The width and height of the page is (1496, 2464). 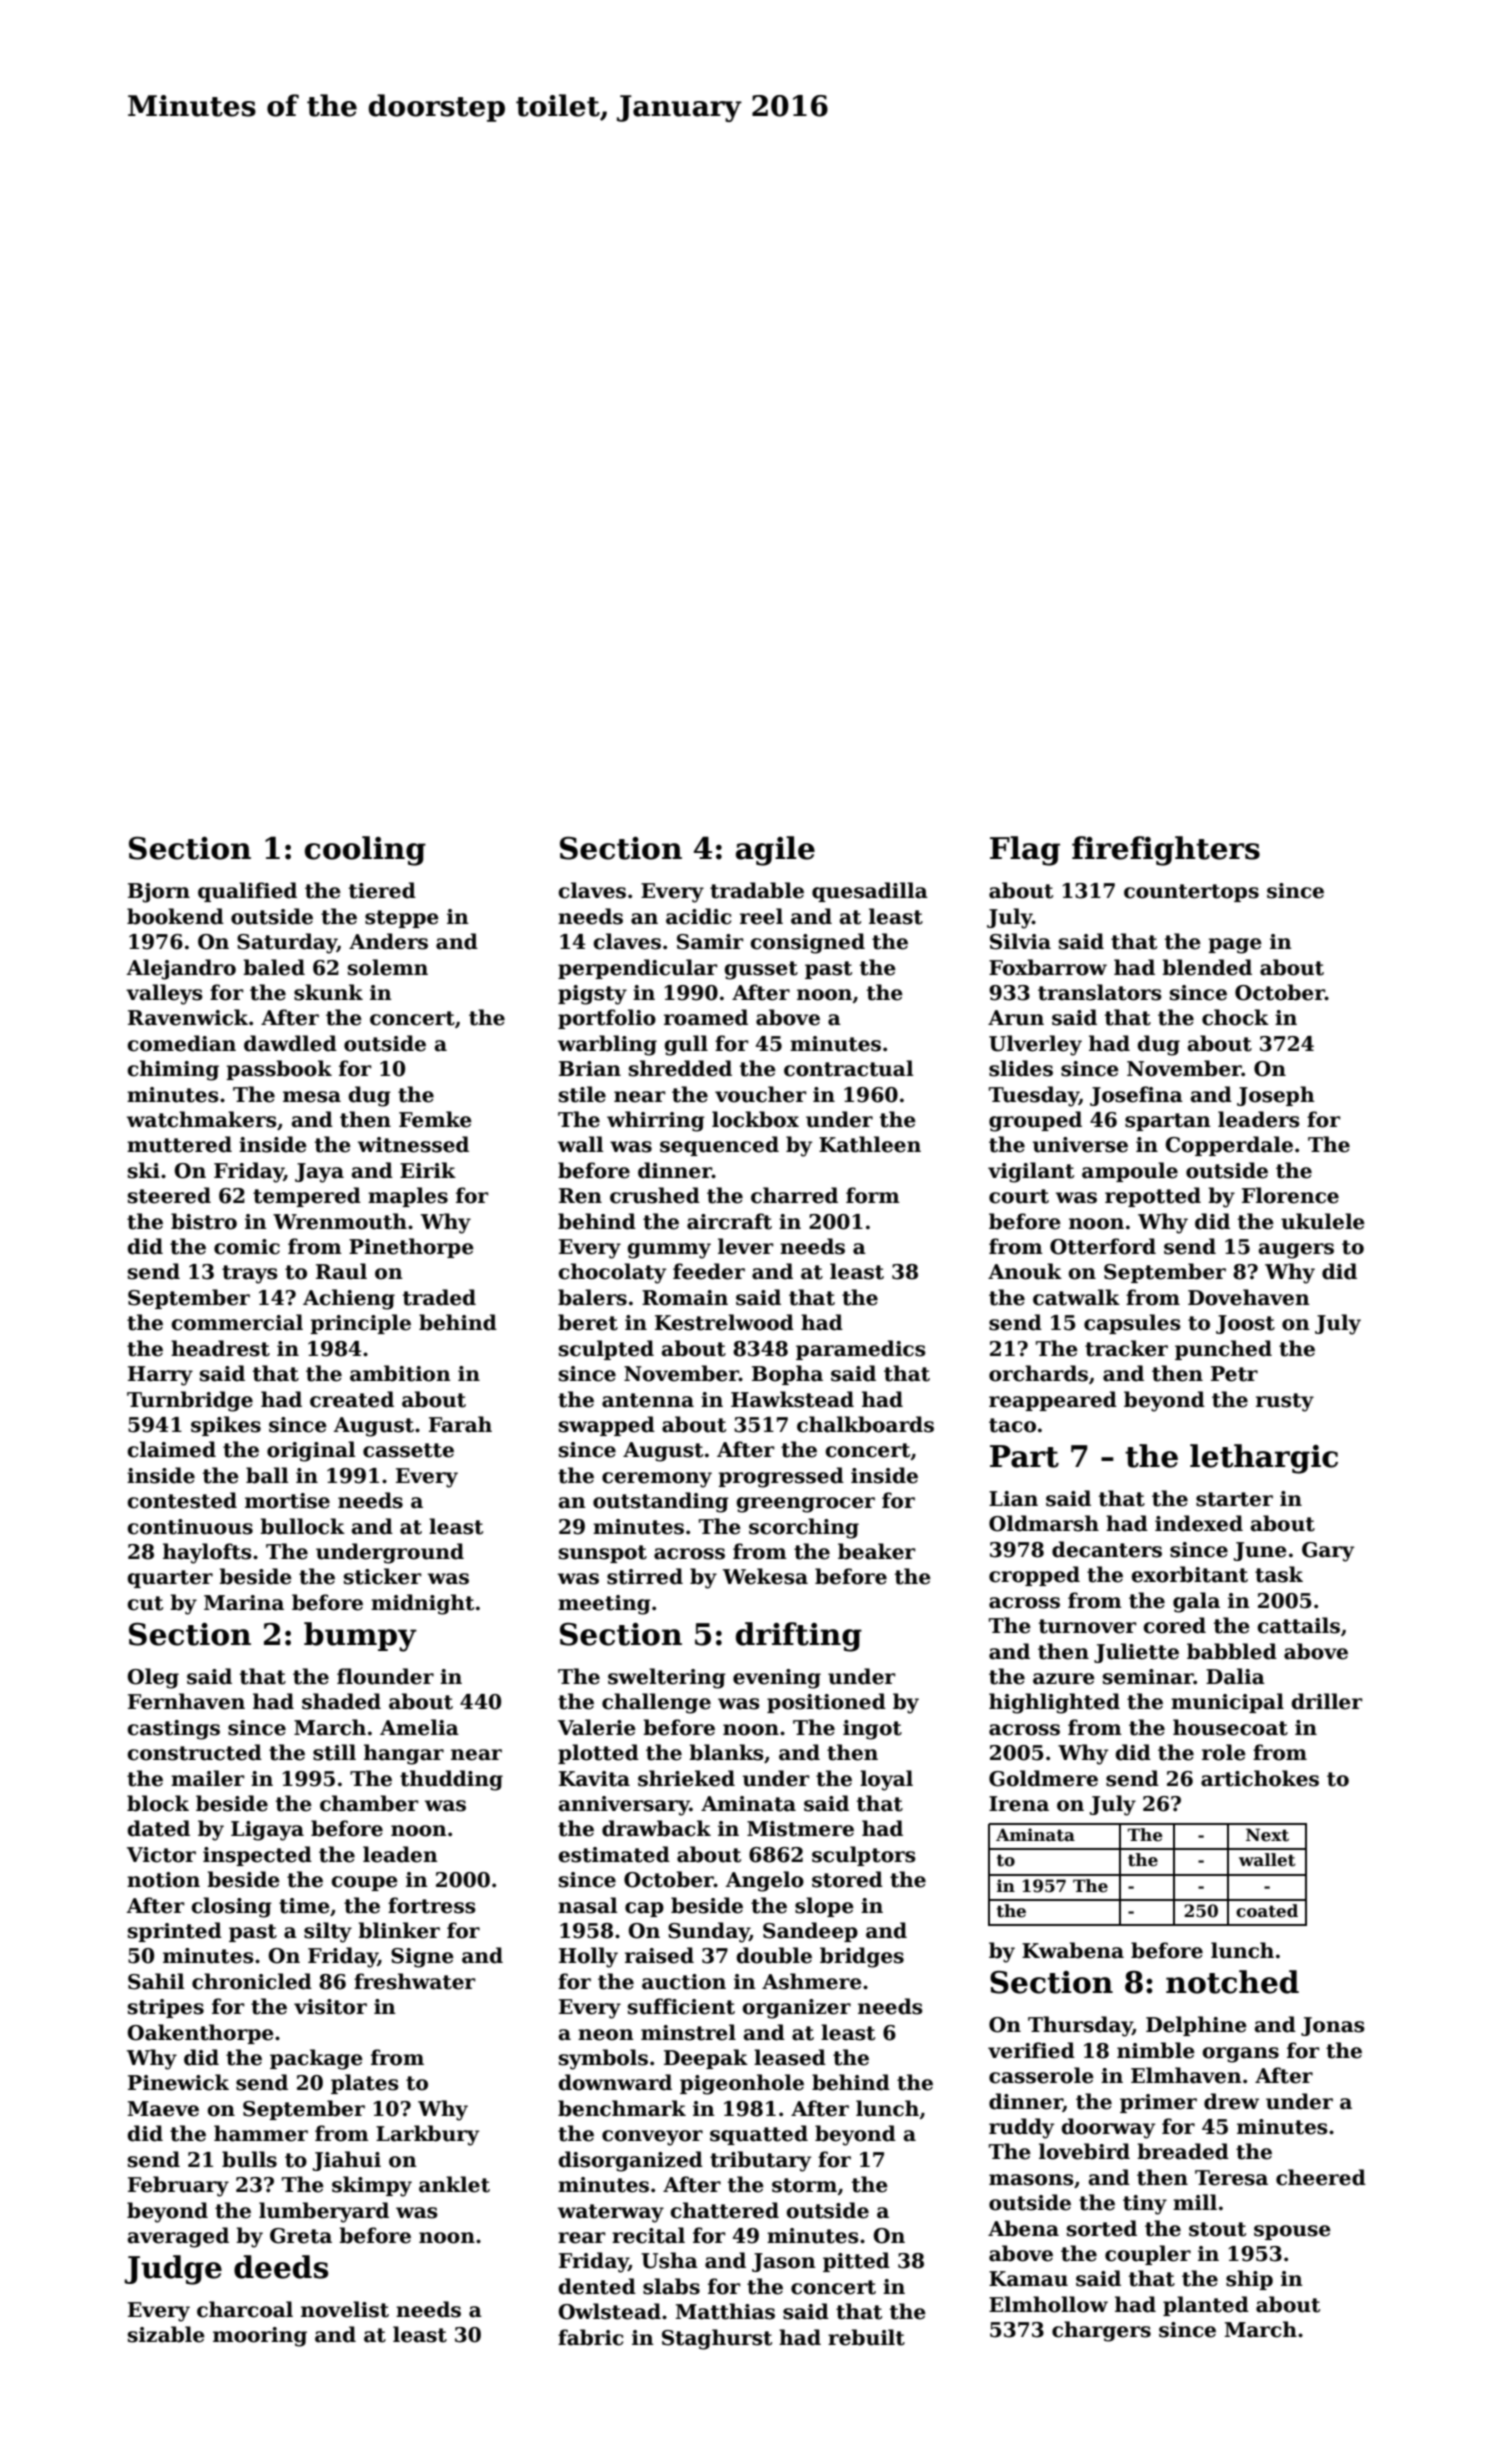 What do you see at coordinates (1053, 1401) in the page?
I see `reappeared` at bounding box center [1053, 1401].
